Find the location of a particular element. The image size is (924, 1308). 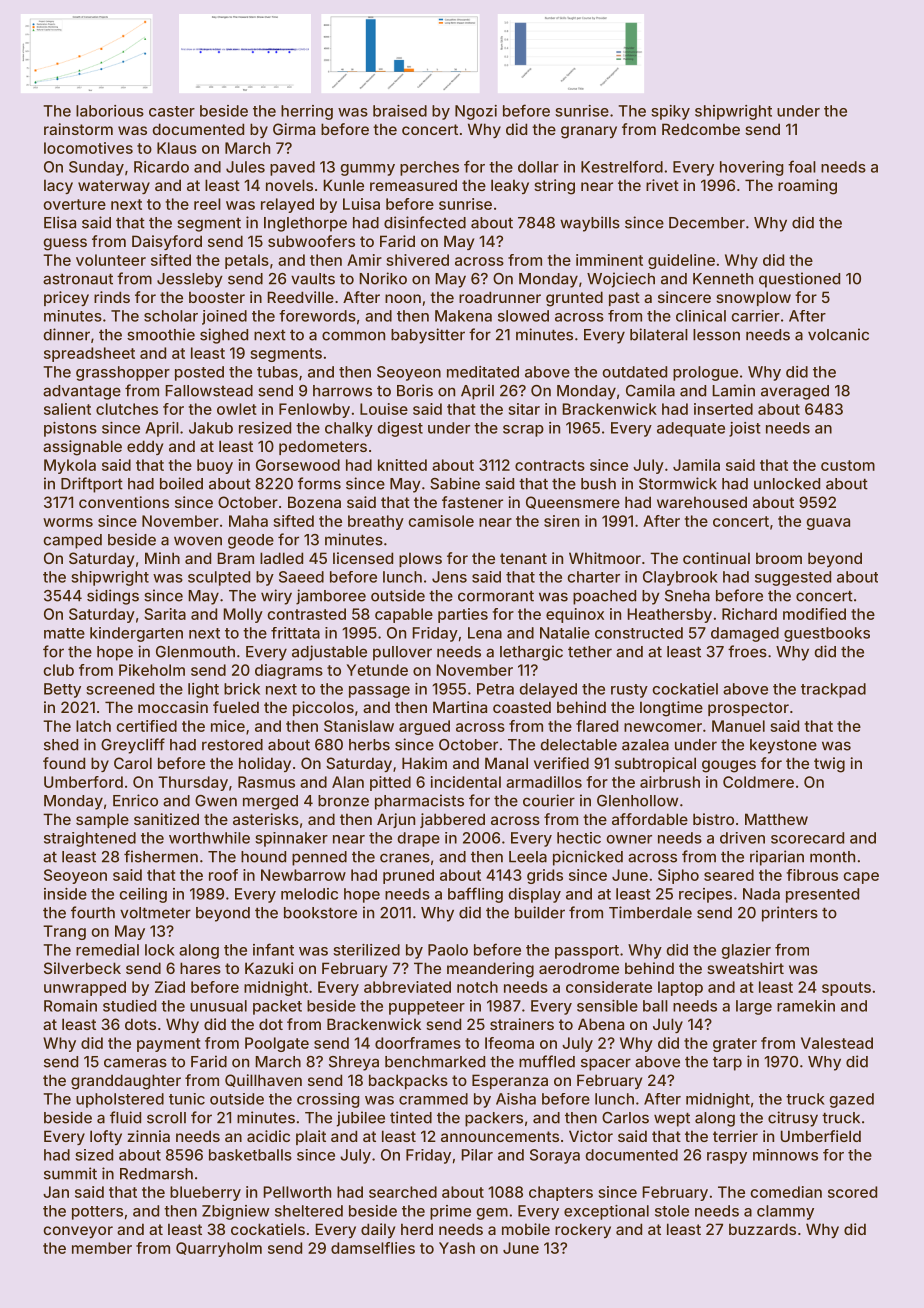

spiky is located at coordinates (670, 112).
